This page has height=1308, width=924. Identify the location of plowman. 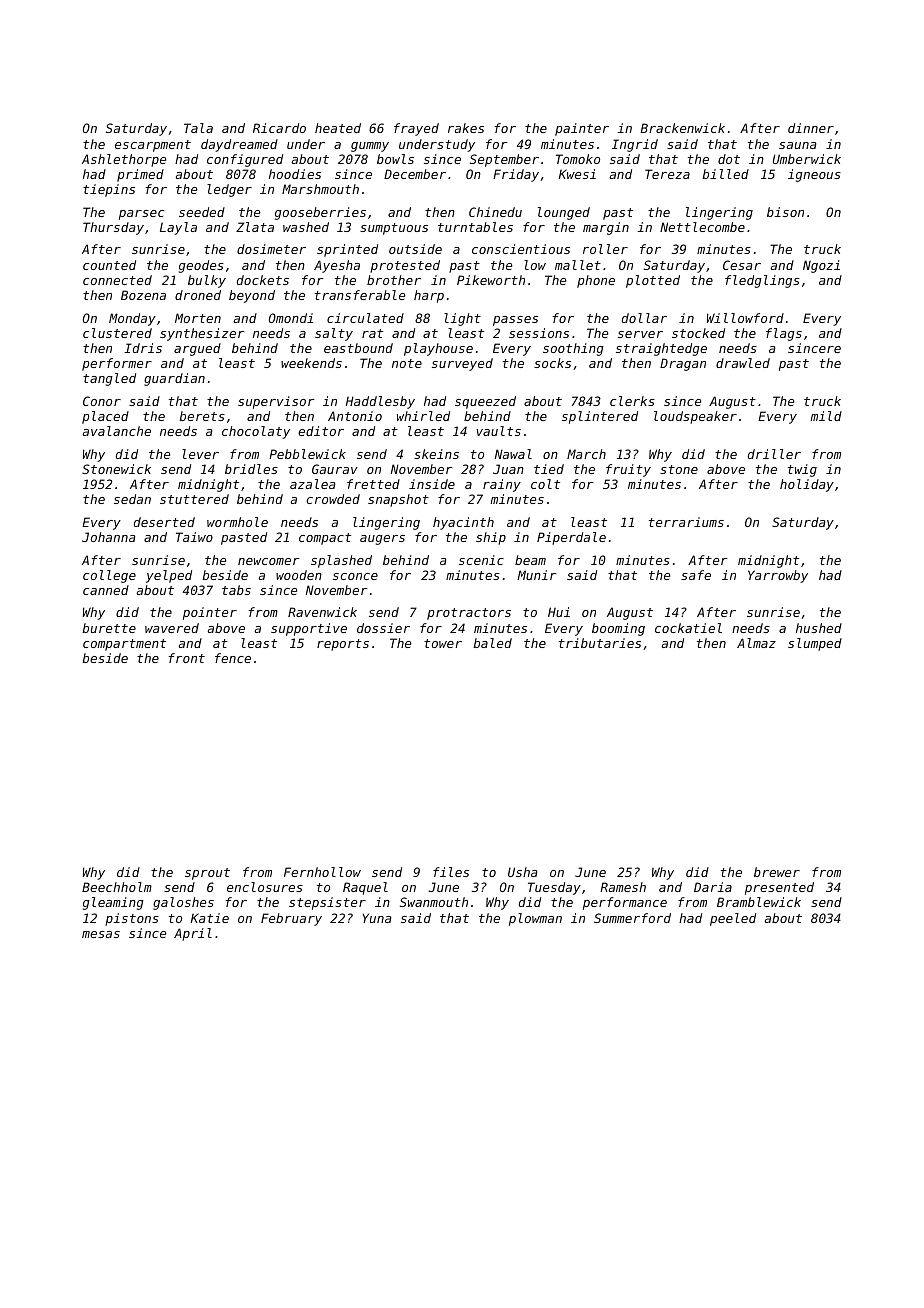
(535, 919).
